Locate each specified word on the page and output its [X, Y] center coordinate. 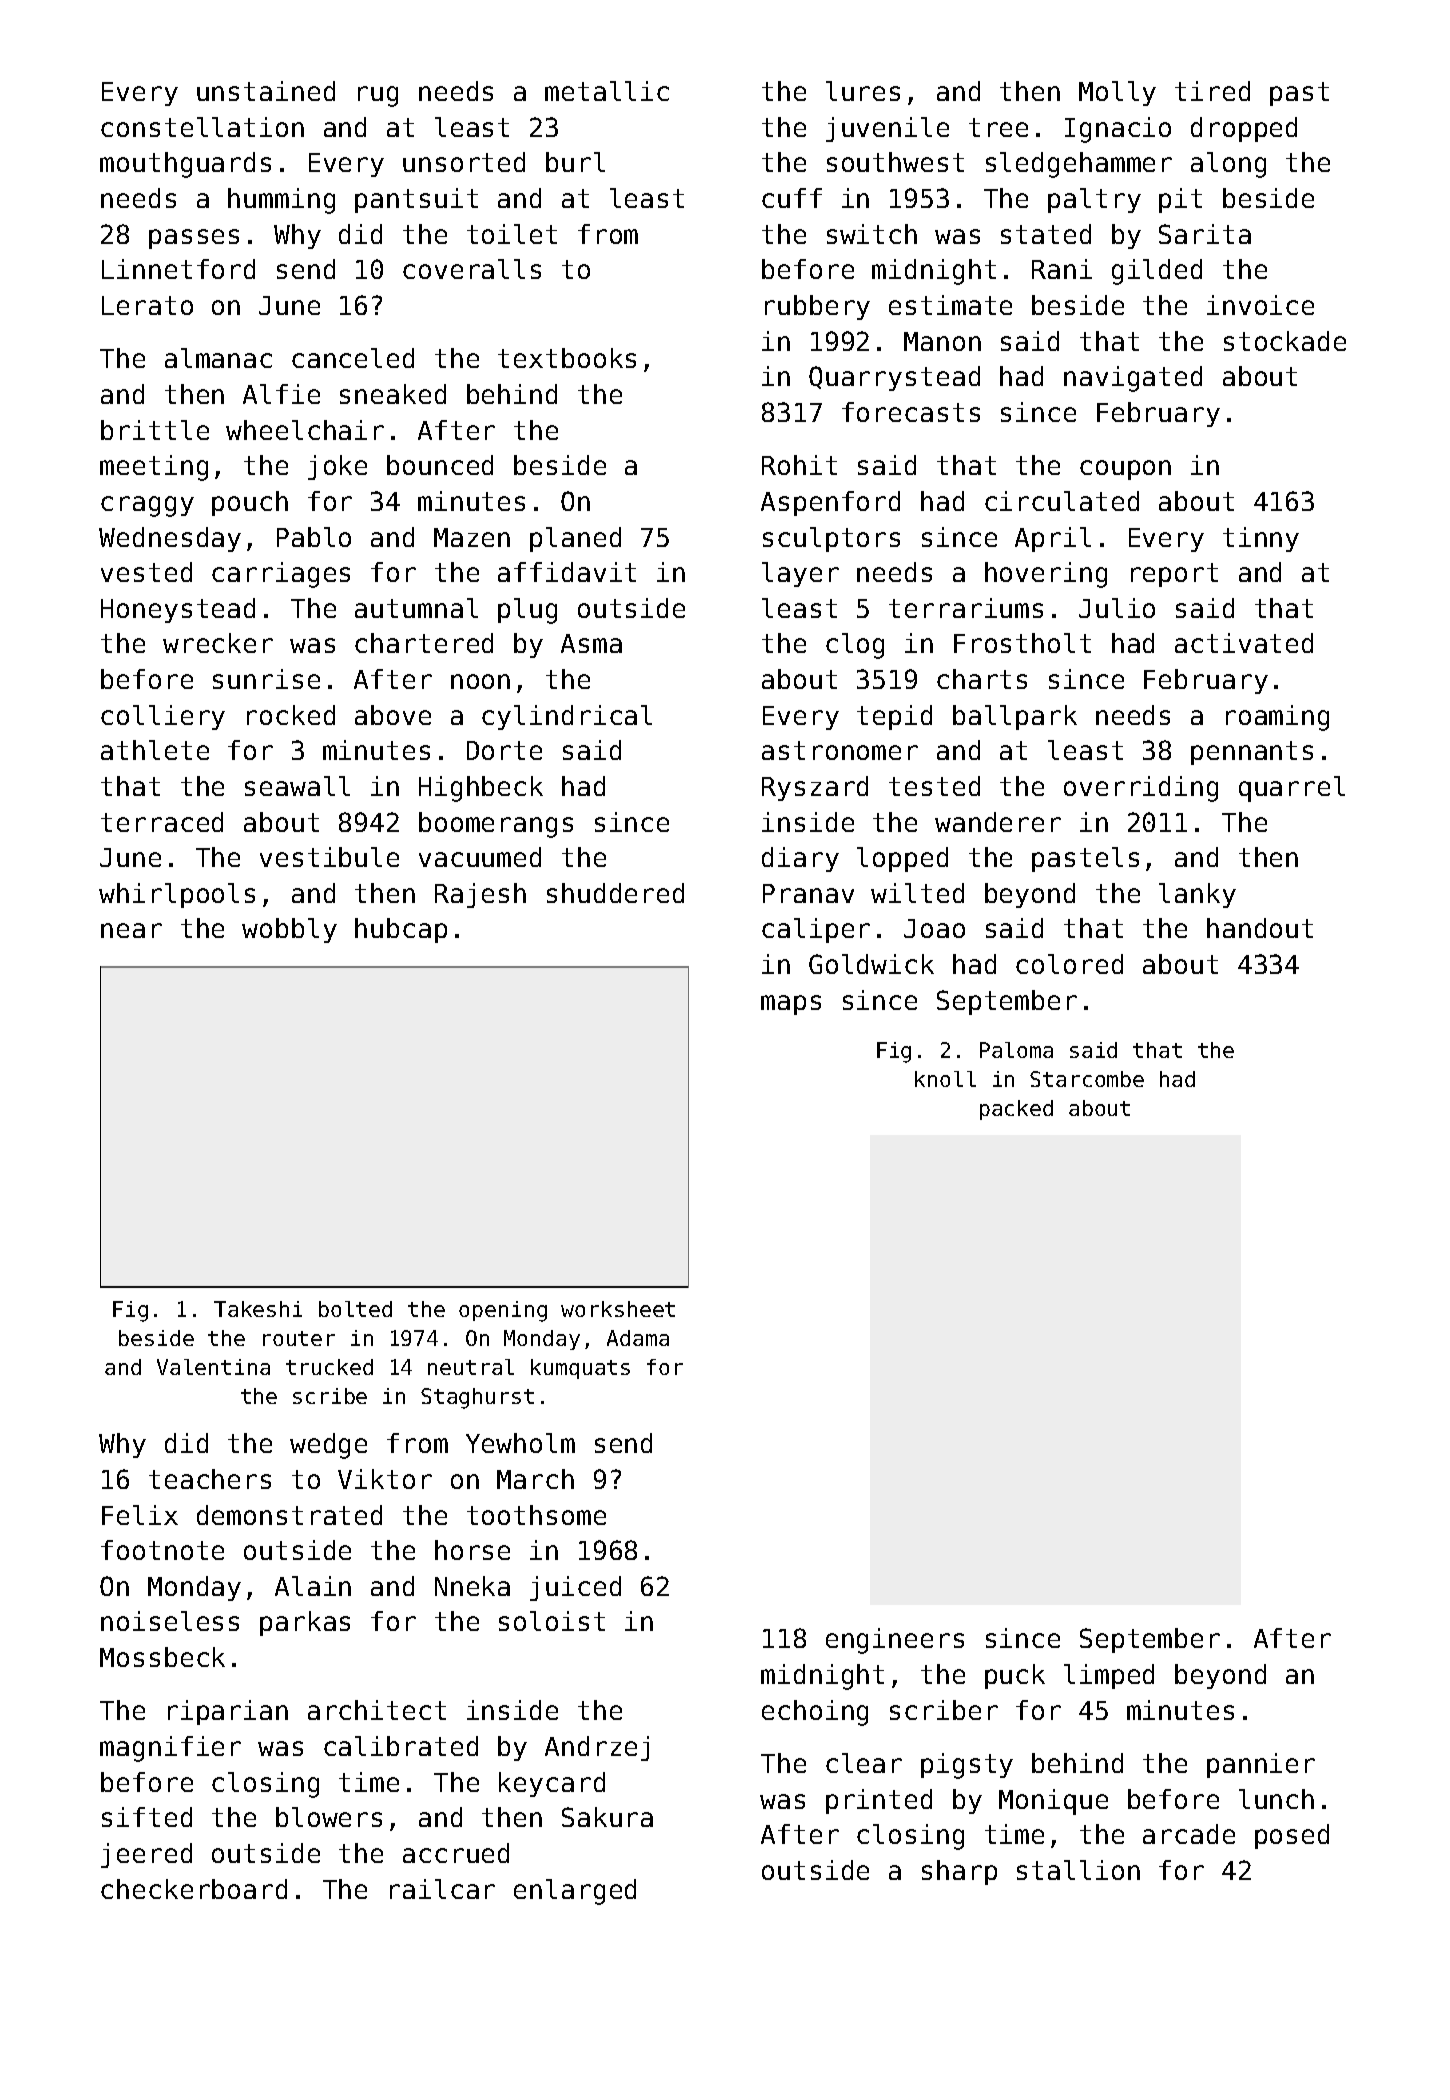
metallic [607, 91]
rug [378, 96]
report [1174, 575]
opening [503, 1311]
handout [1260, 928]
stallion [1078, 1870]
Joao [934, 928]
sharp [959, 1872]
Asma [591, 643]
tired [1212, 91]
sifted [147, 1817]
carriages [281, 575]
